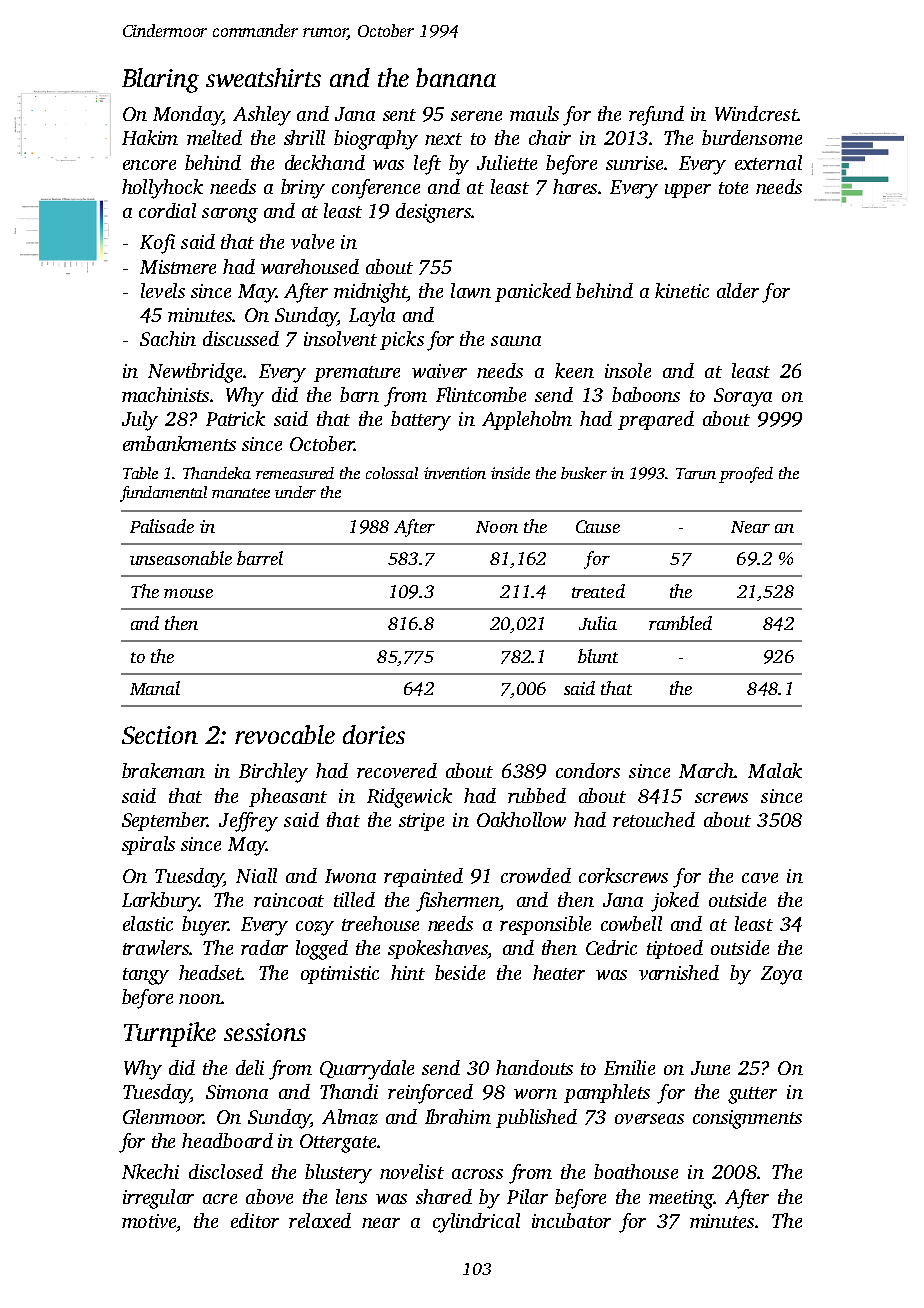 This screenshot has height=1308, width=924. Describe the element at coordinates (550, 137) in the screenshot. I see `chair` at that location.
